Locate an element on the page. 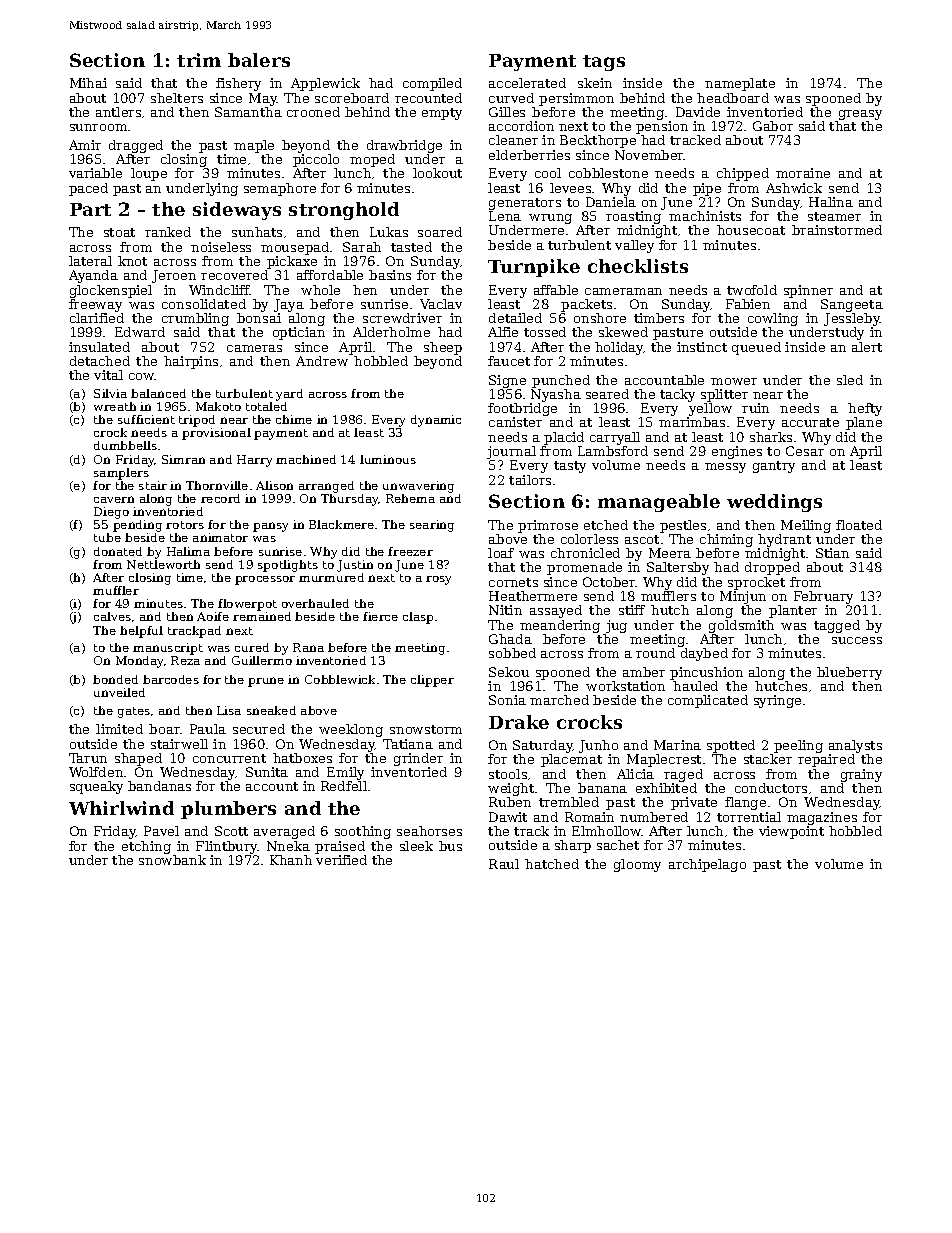 The height and width of the document is (1233, 952). sunhats is located at coordinates (257, 232).
